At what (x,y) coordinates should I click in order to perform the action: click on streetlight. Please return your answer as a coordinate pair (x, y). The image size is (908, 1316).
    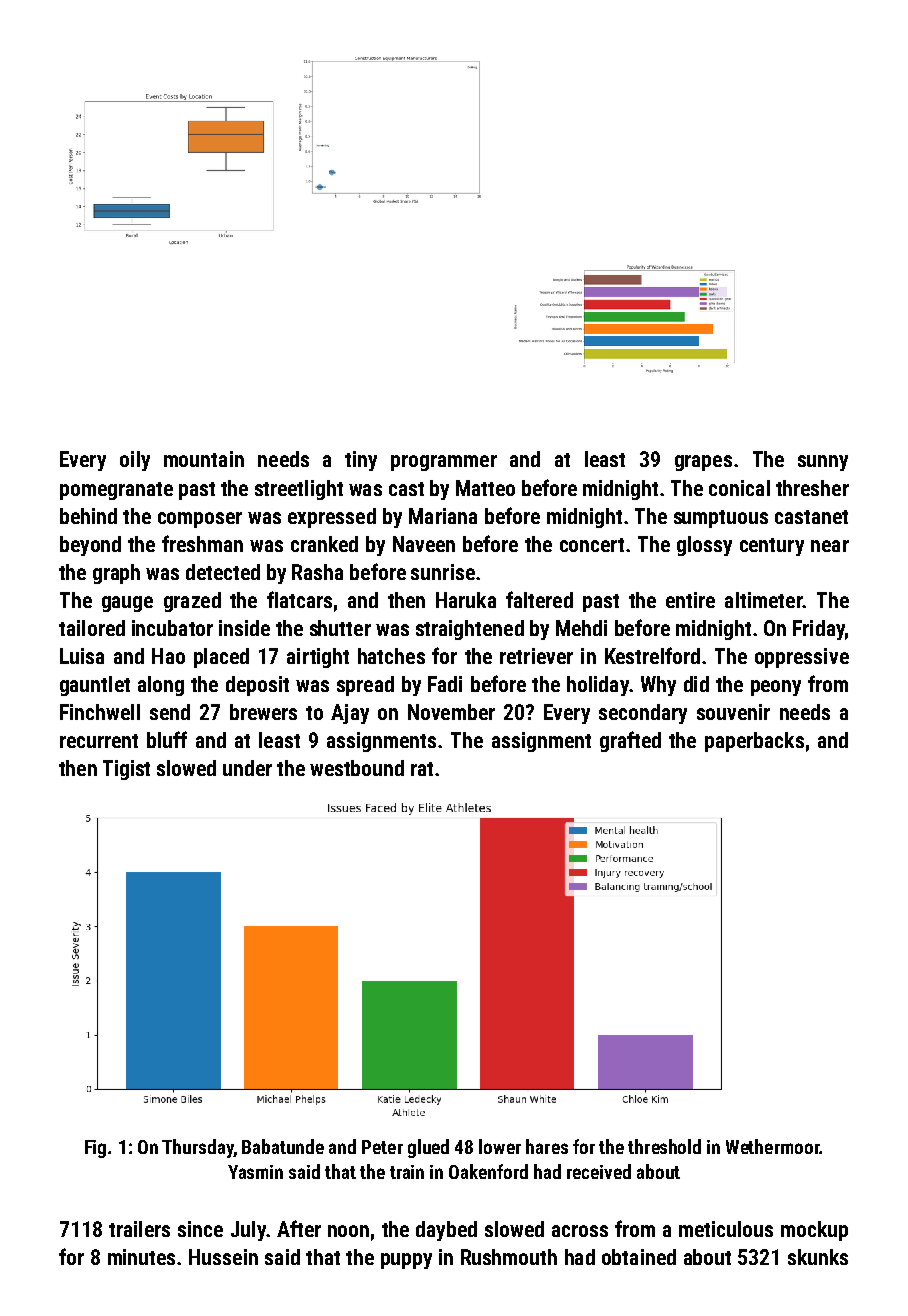
    Looking at the image, I should click on (299, 490).
